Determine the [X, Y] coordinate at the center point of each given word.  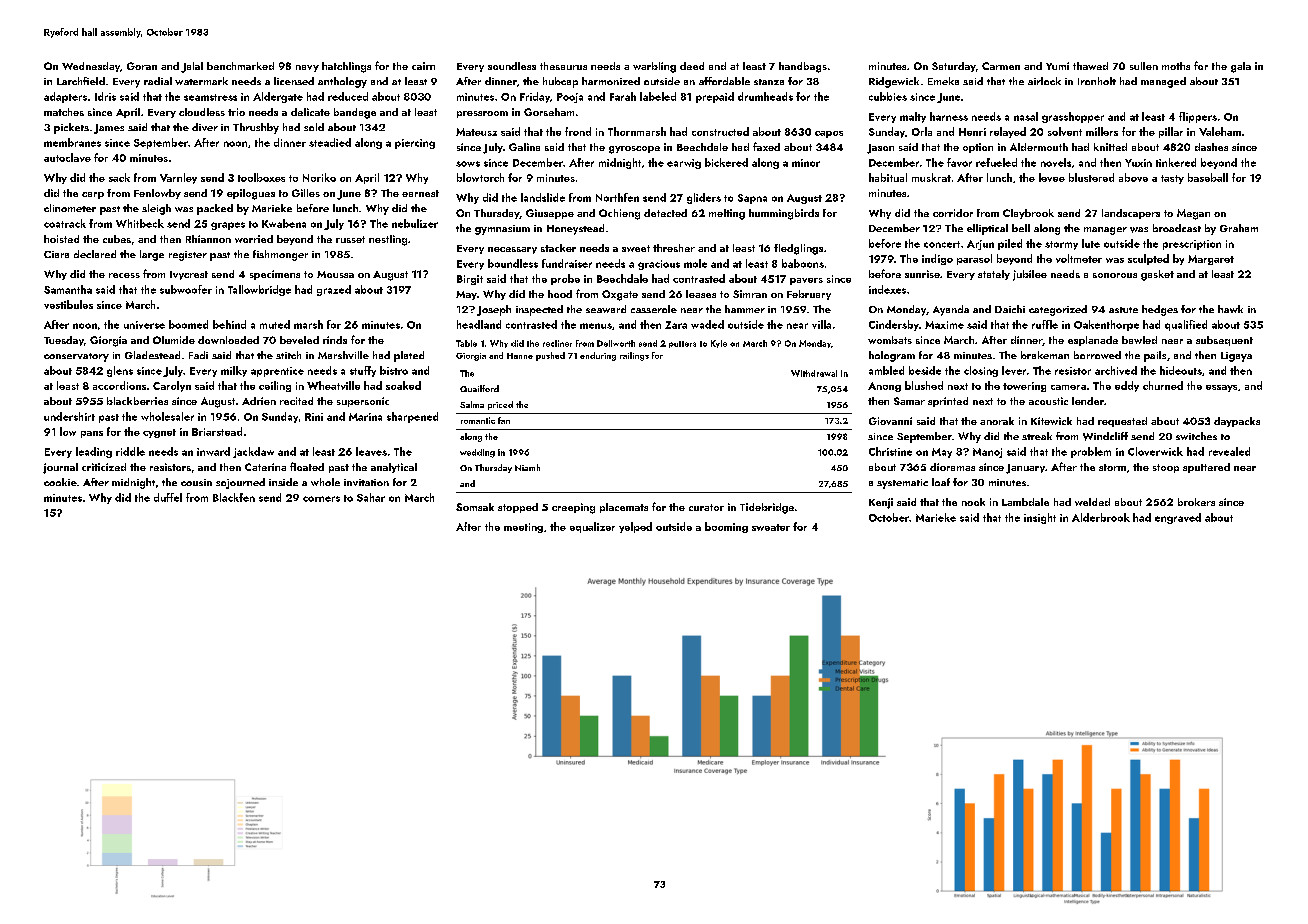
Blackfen [234, 497]
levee [1052, 177]
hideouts [1181, 370]
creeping [573, 508]
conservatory [76, 357]
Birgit [470, 280]
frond [578, 131]
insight [1040, 518]
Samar [909, 401]
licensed [294, 81]
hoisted [61, 239]
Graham [1239, 228]
